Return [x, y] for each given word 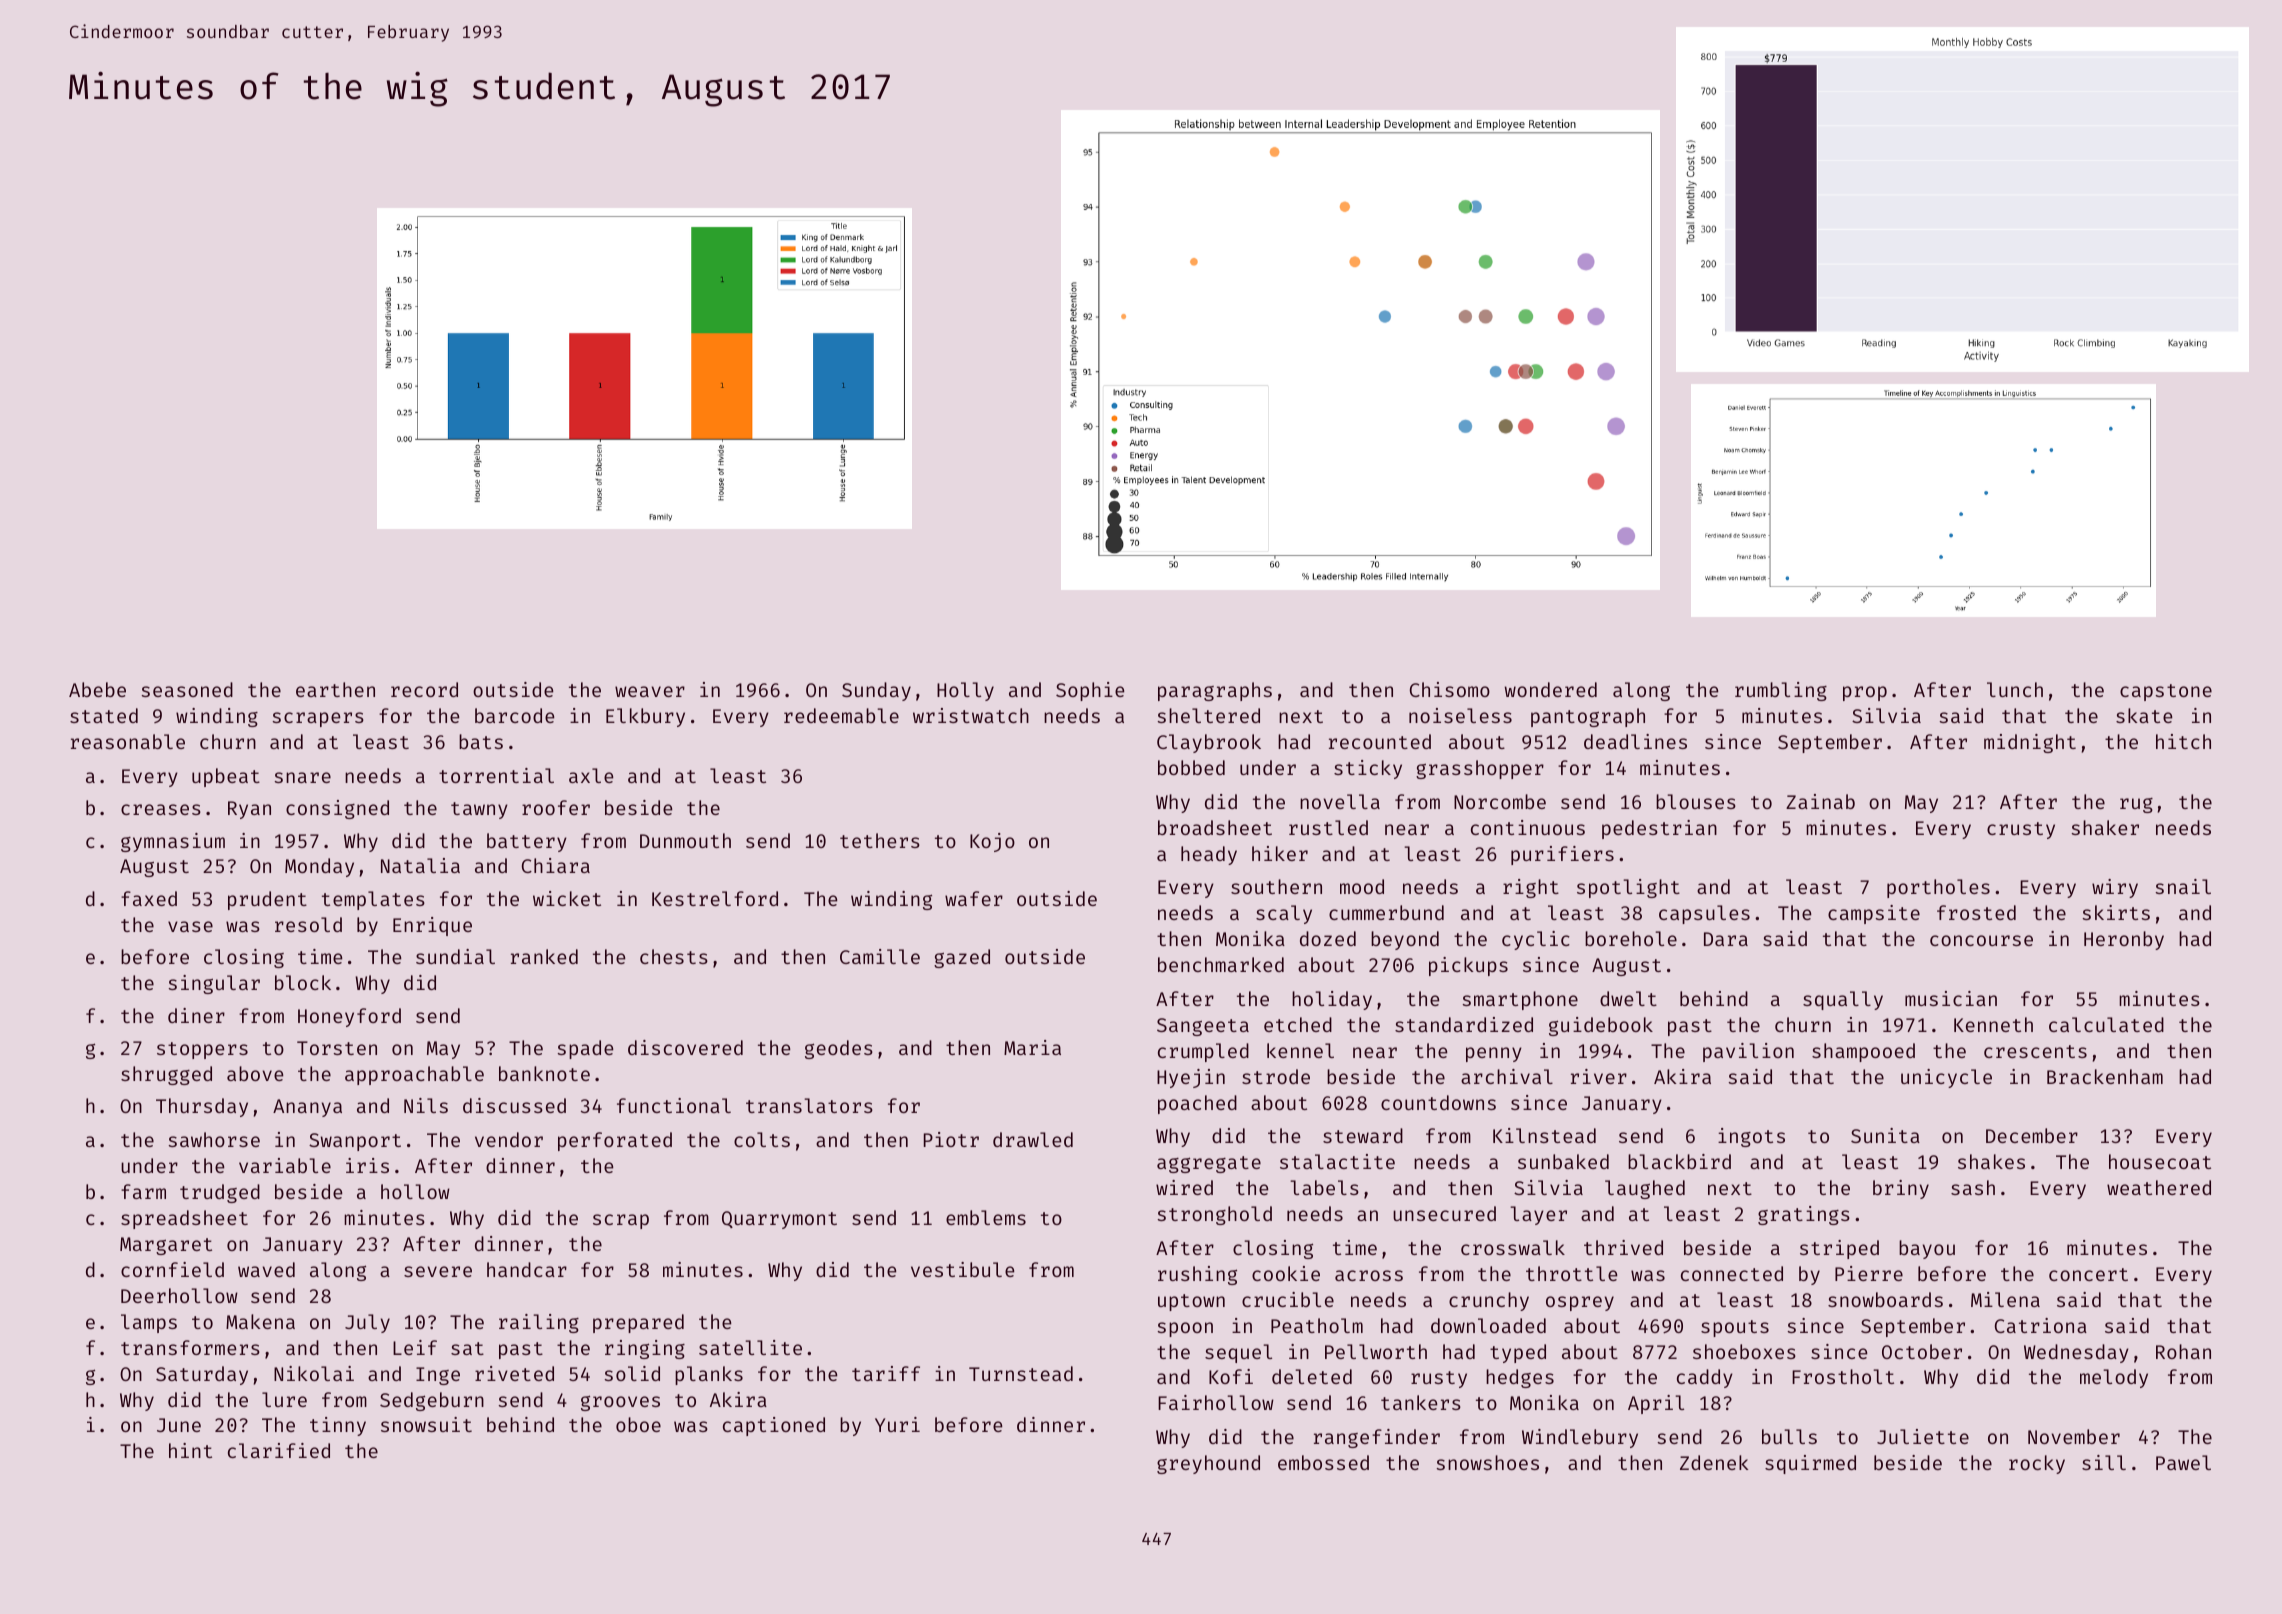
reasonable [128, 741]
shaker [2105, 827]
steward [1363, 1135]
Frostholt [1843, 1376]
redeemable [841, 715]
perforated [615, 1141]
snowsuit [426, 1424]
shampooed [1863, 1052]
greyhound [1208, 1464]
